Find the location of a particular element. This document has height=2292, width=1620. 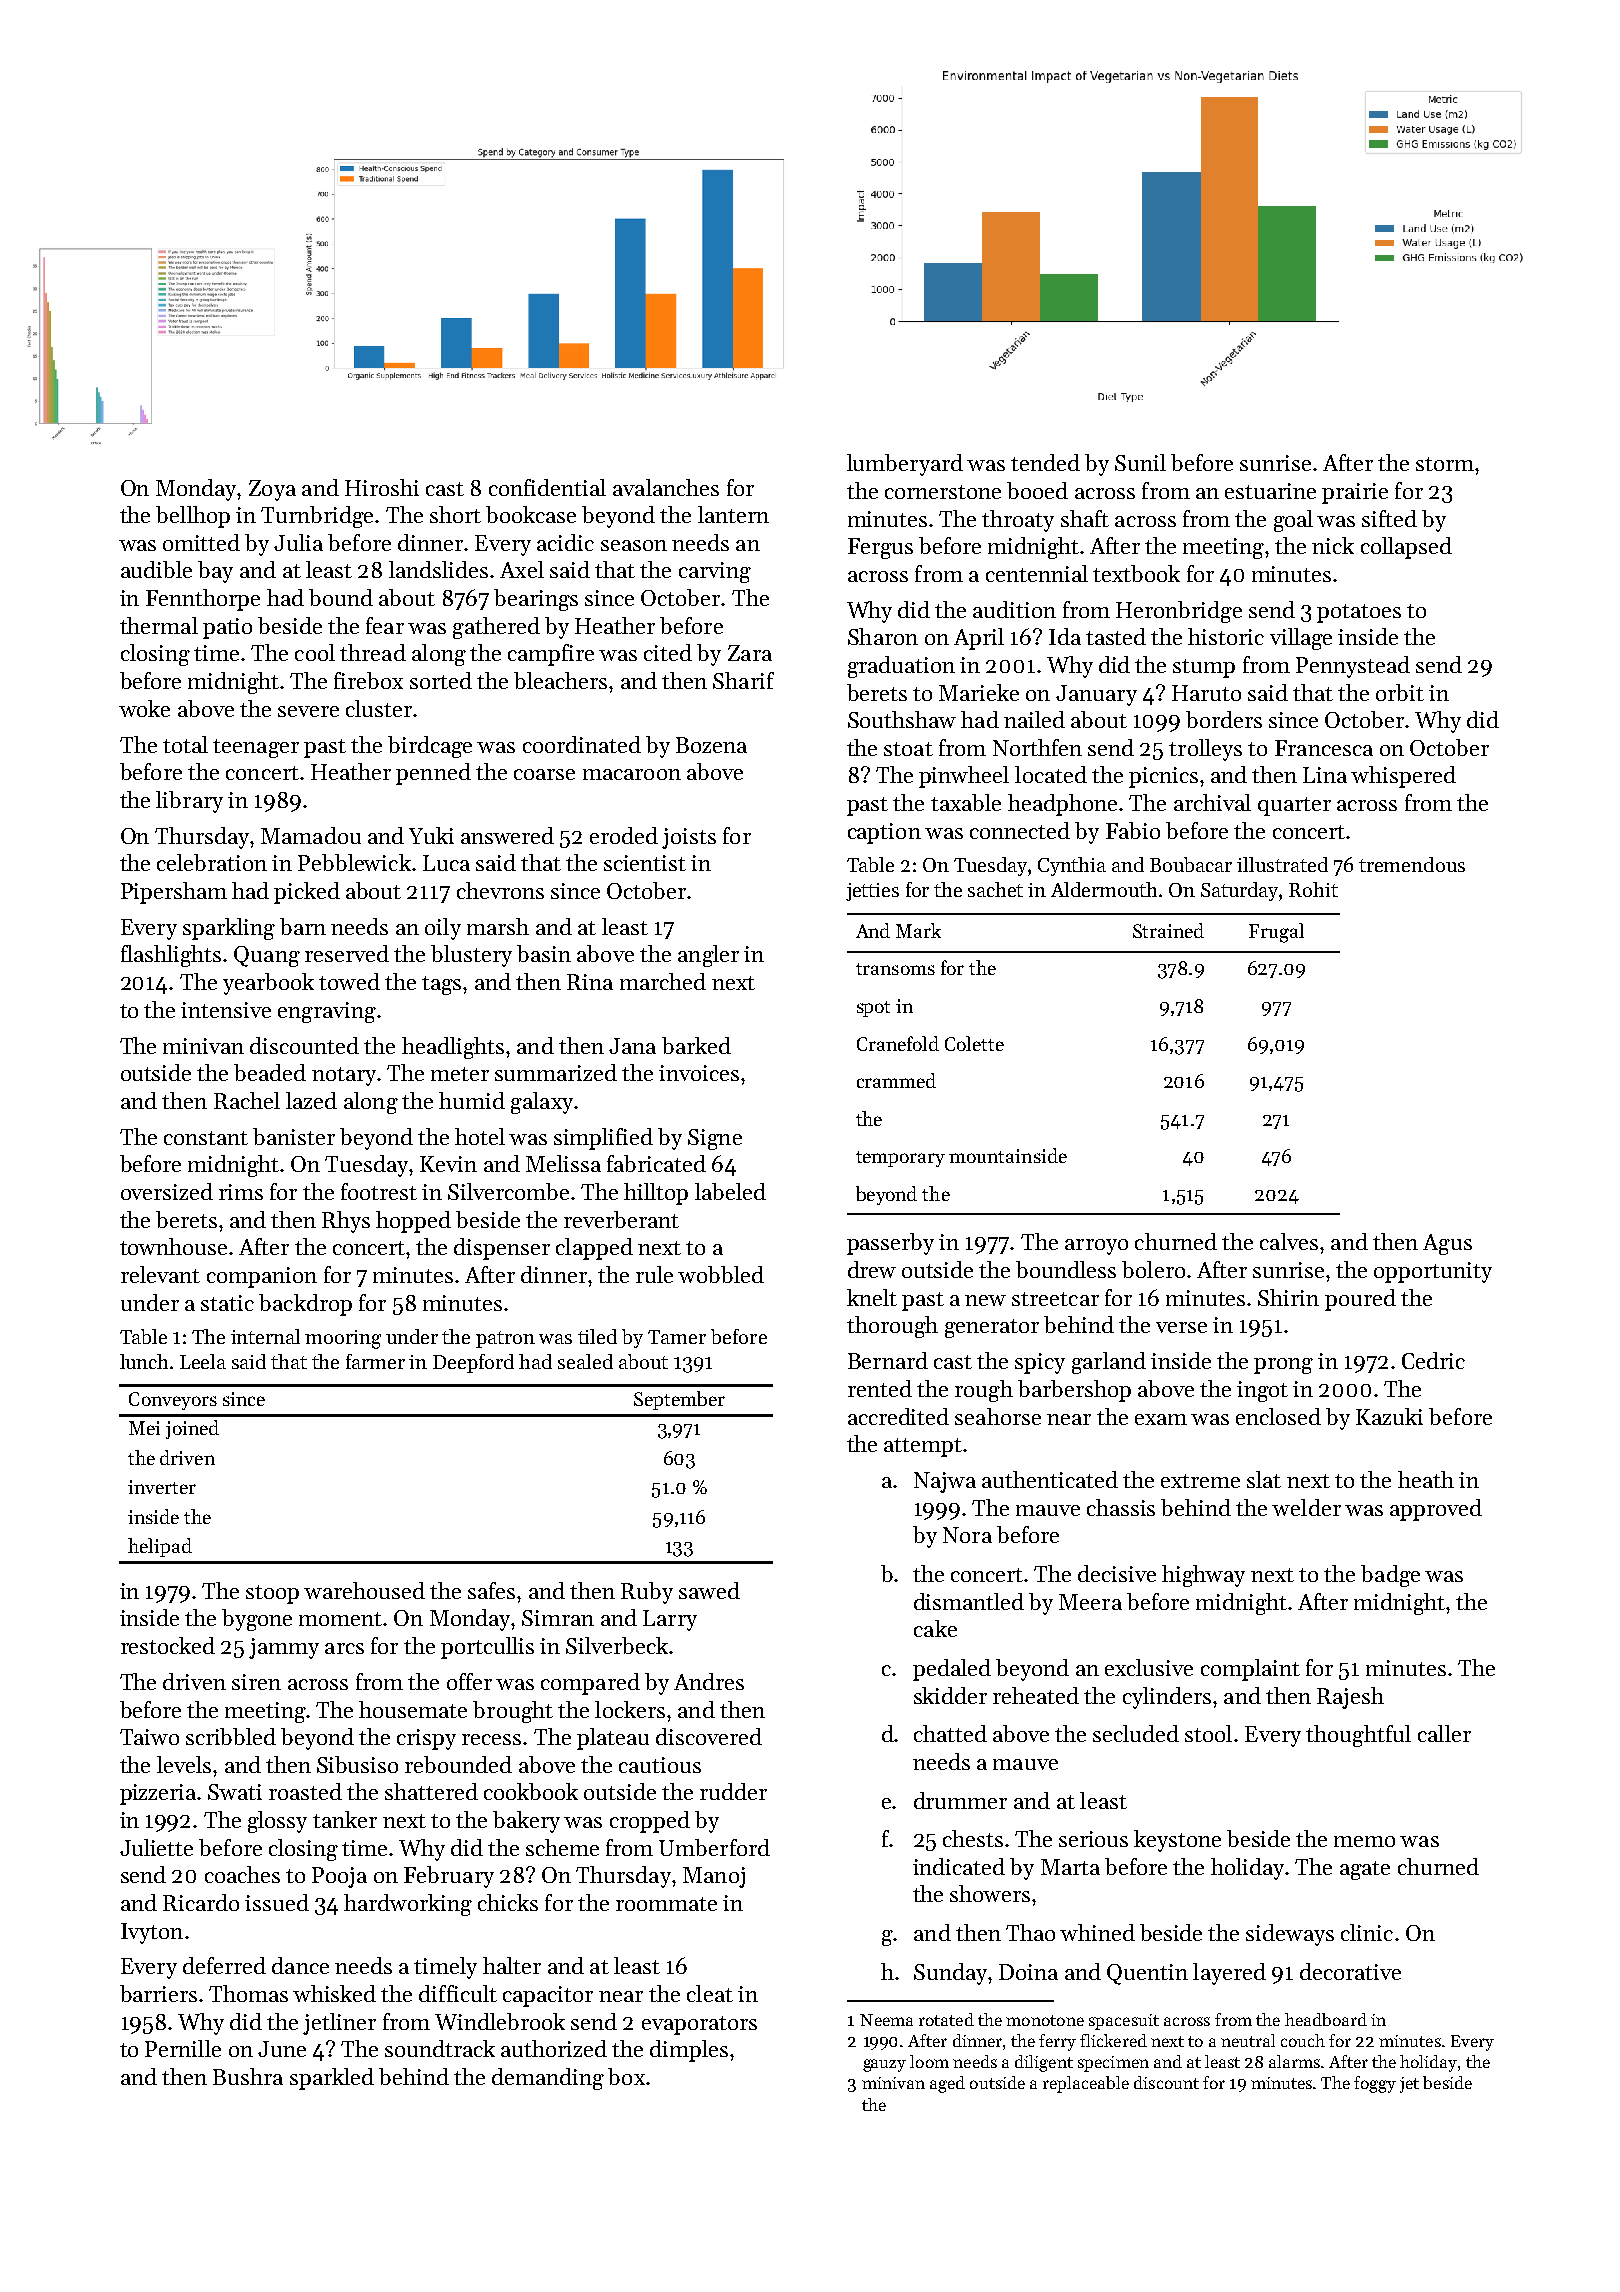

Andres is located at coordinates (709, 1681).
